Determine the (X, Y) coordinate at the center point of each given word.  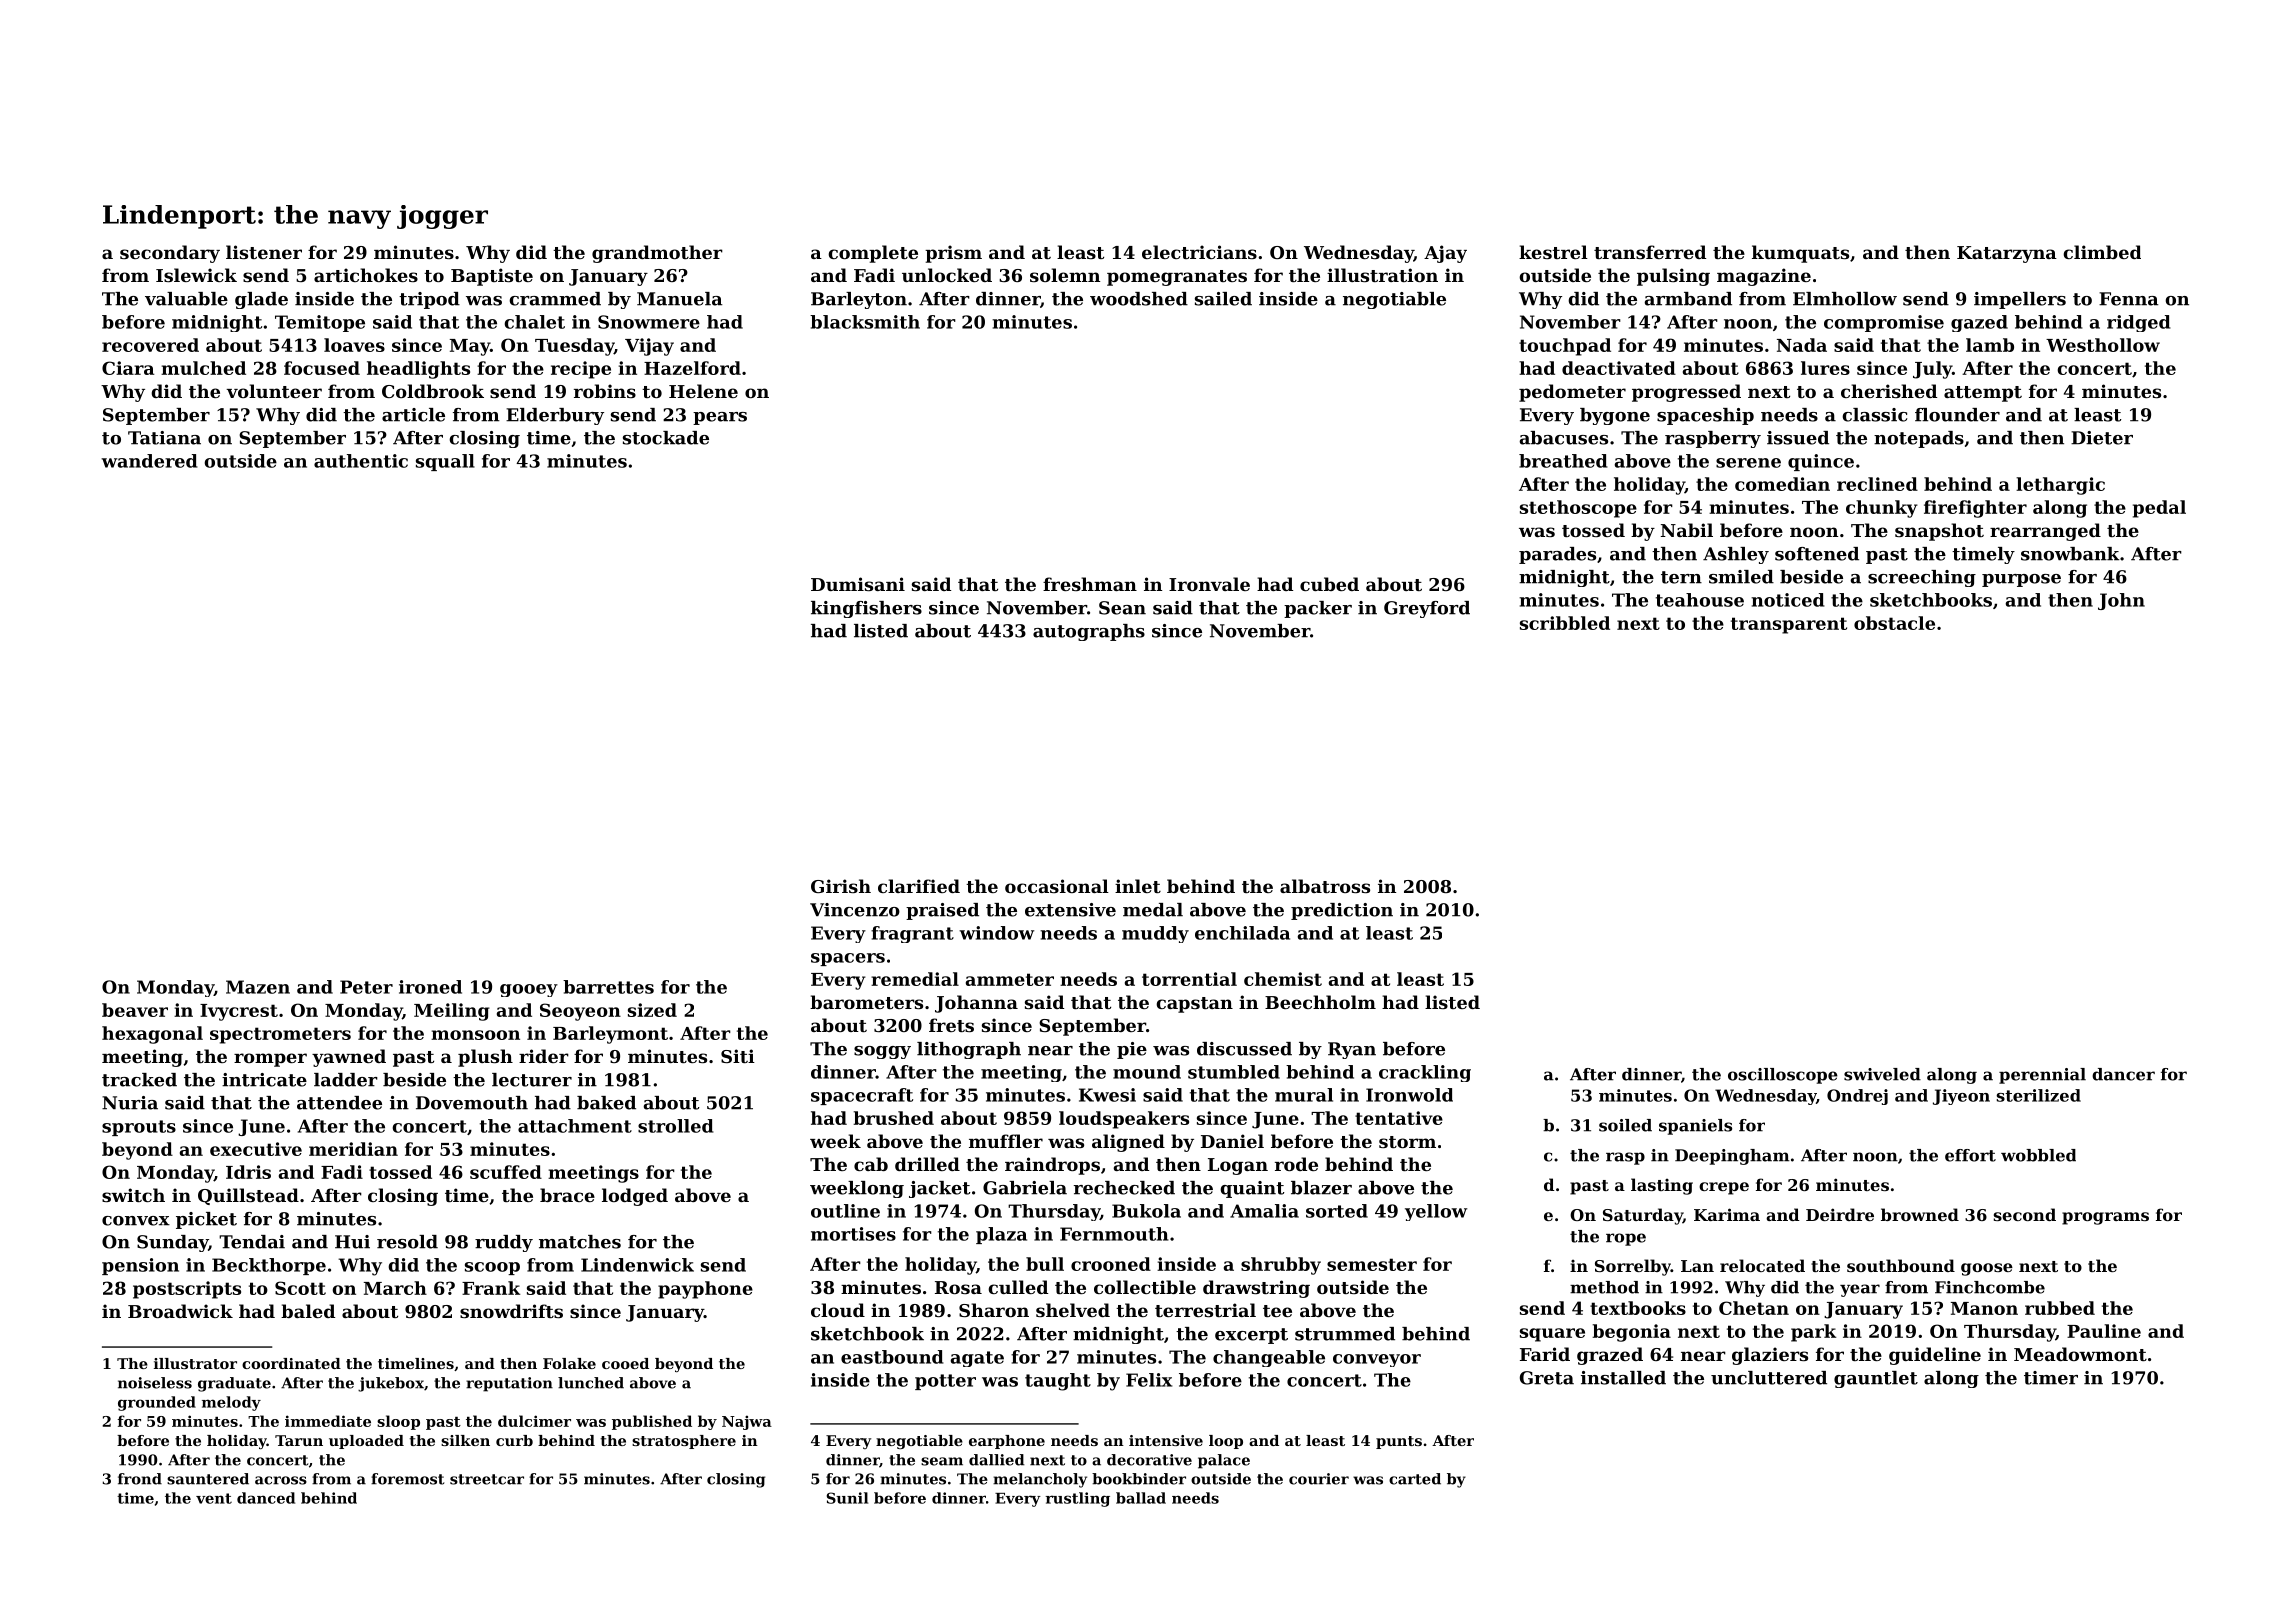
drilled (927, 1164)
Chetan (1754, 1308)
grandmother (657, 254)
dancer (2123, 1074)
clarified (919, 886)
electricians (1199, 252)
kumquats (1800, 254)
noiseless (155, 1383)
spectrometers (280, 1035)
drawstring (1256, 1289)
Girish (841, 886)
